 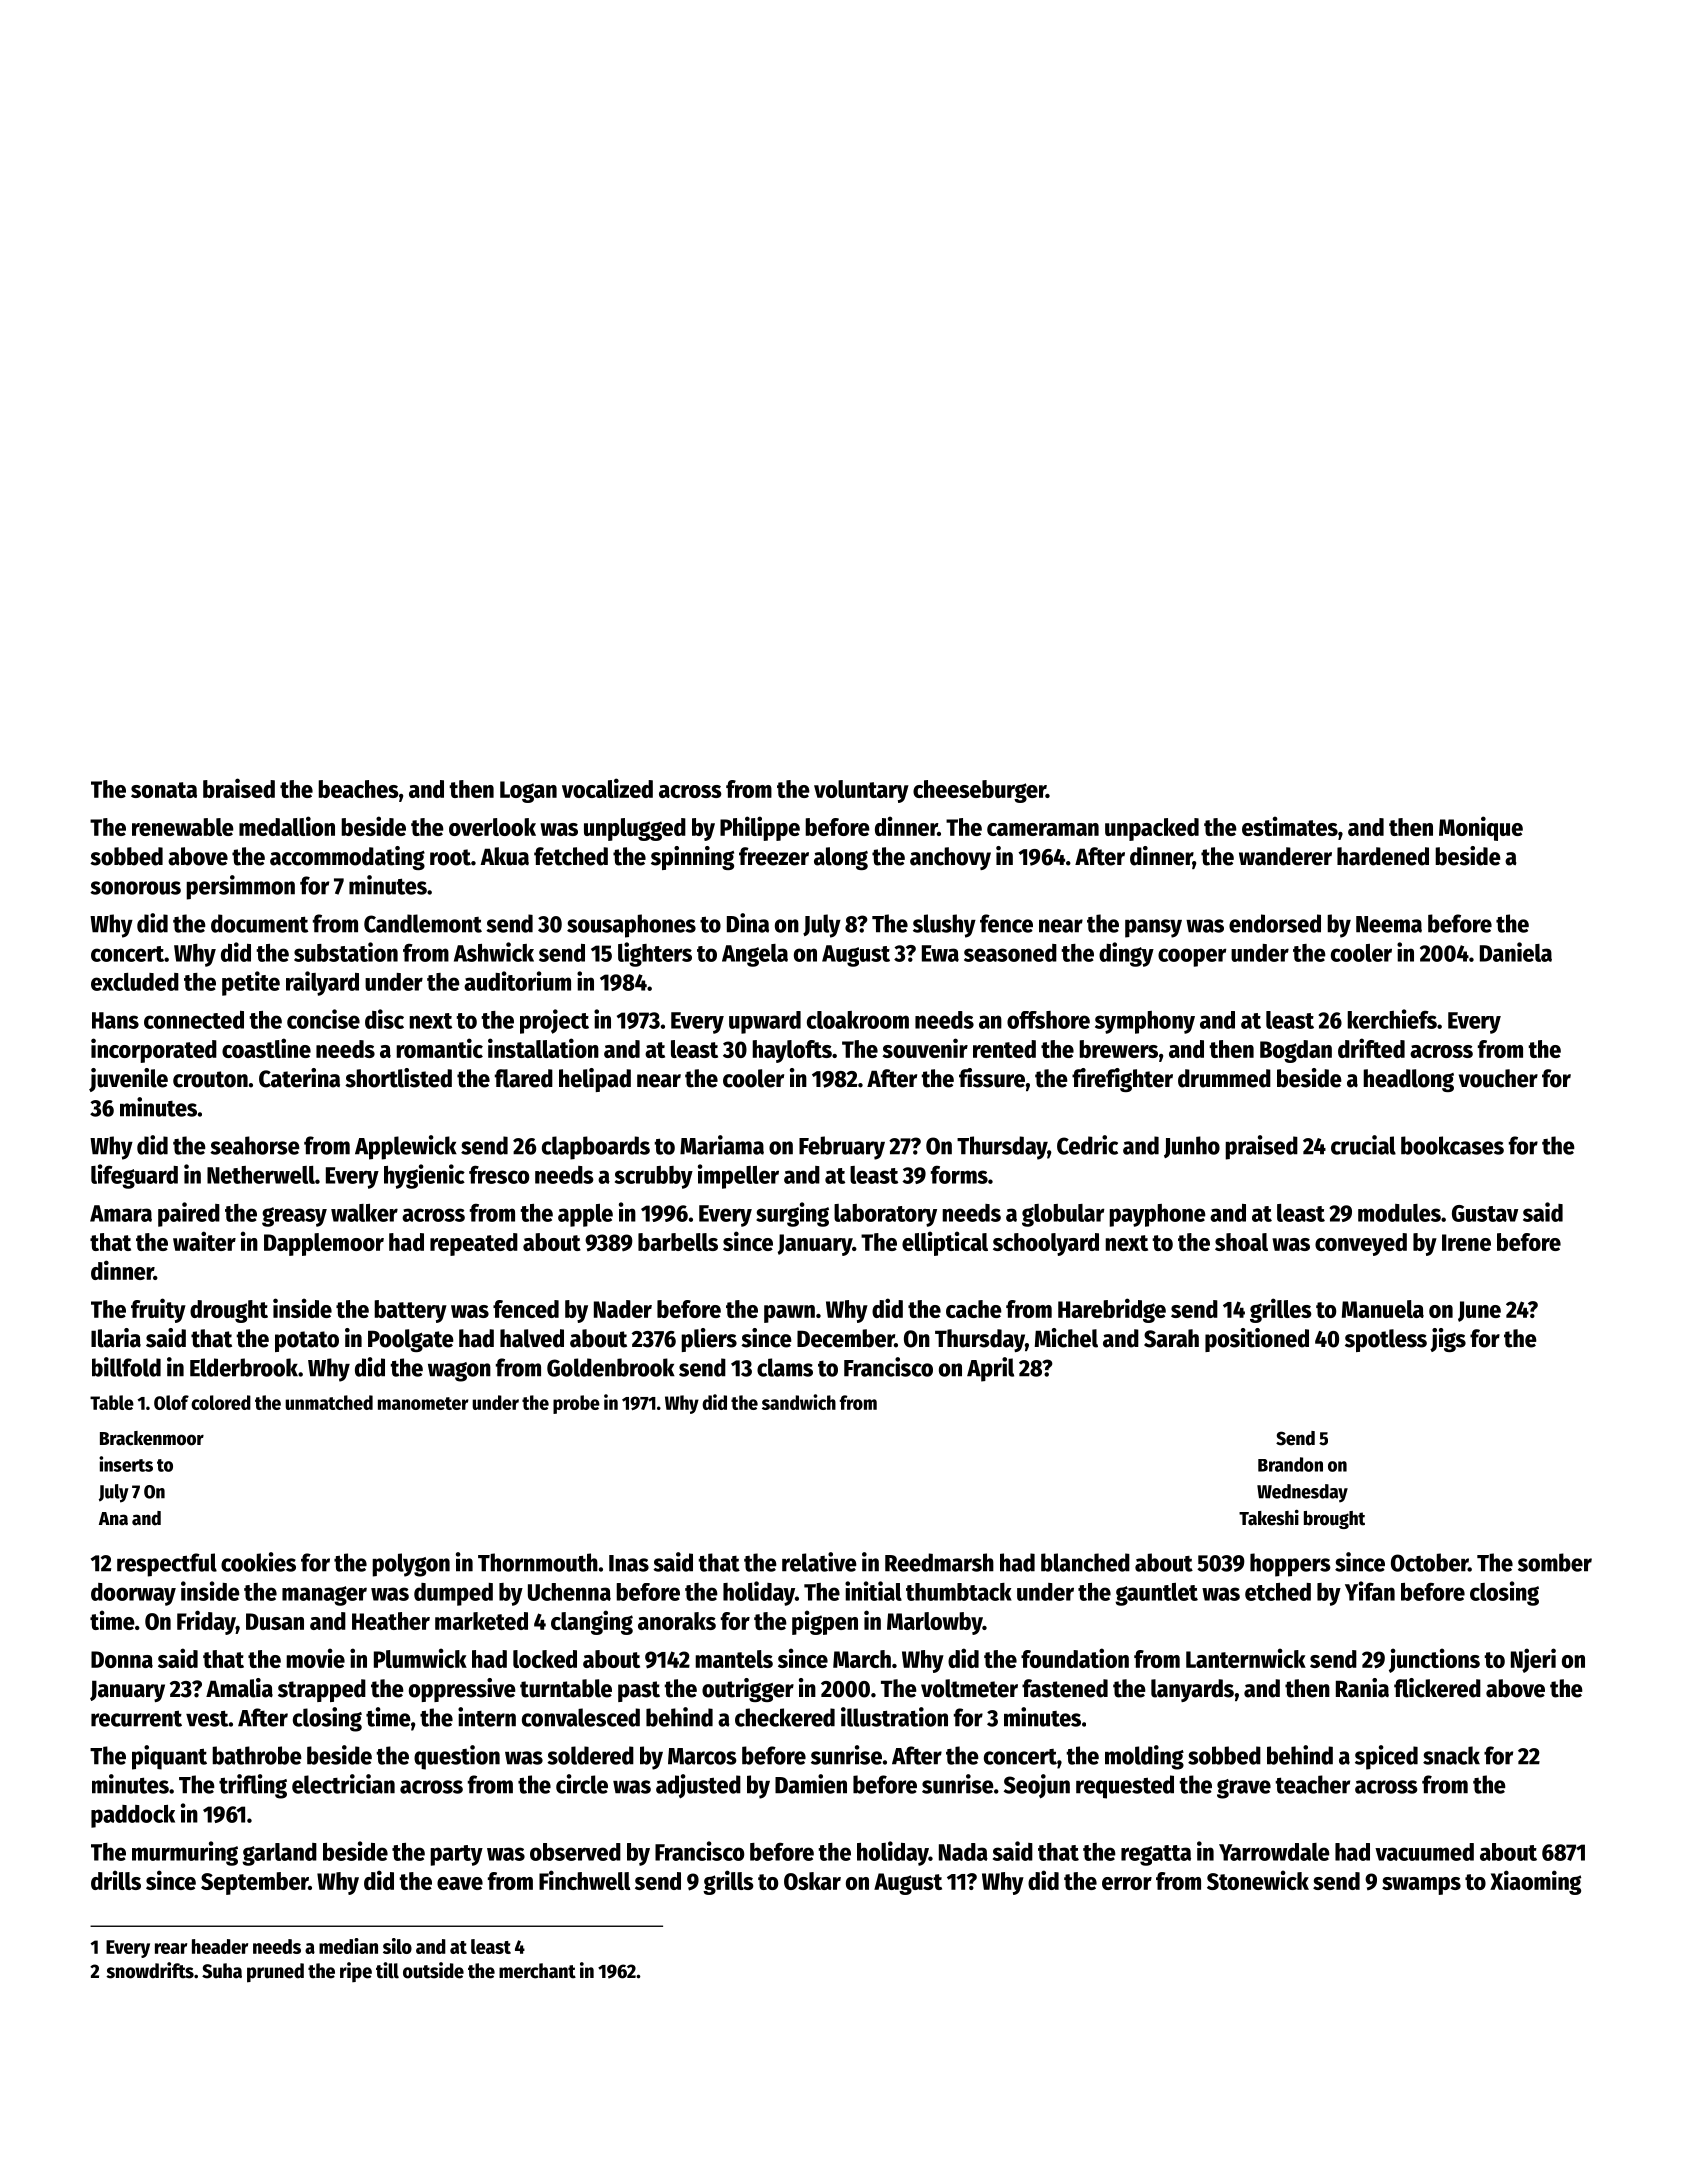 What do you see at coordinates (1371, 1048) in the page?
I see `drifted` at bounding box center [1371, 1048].
